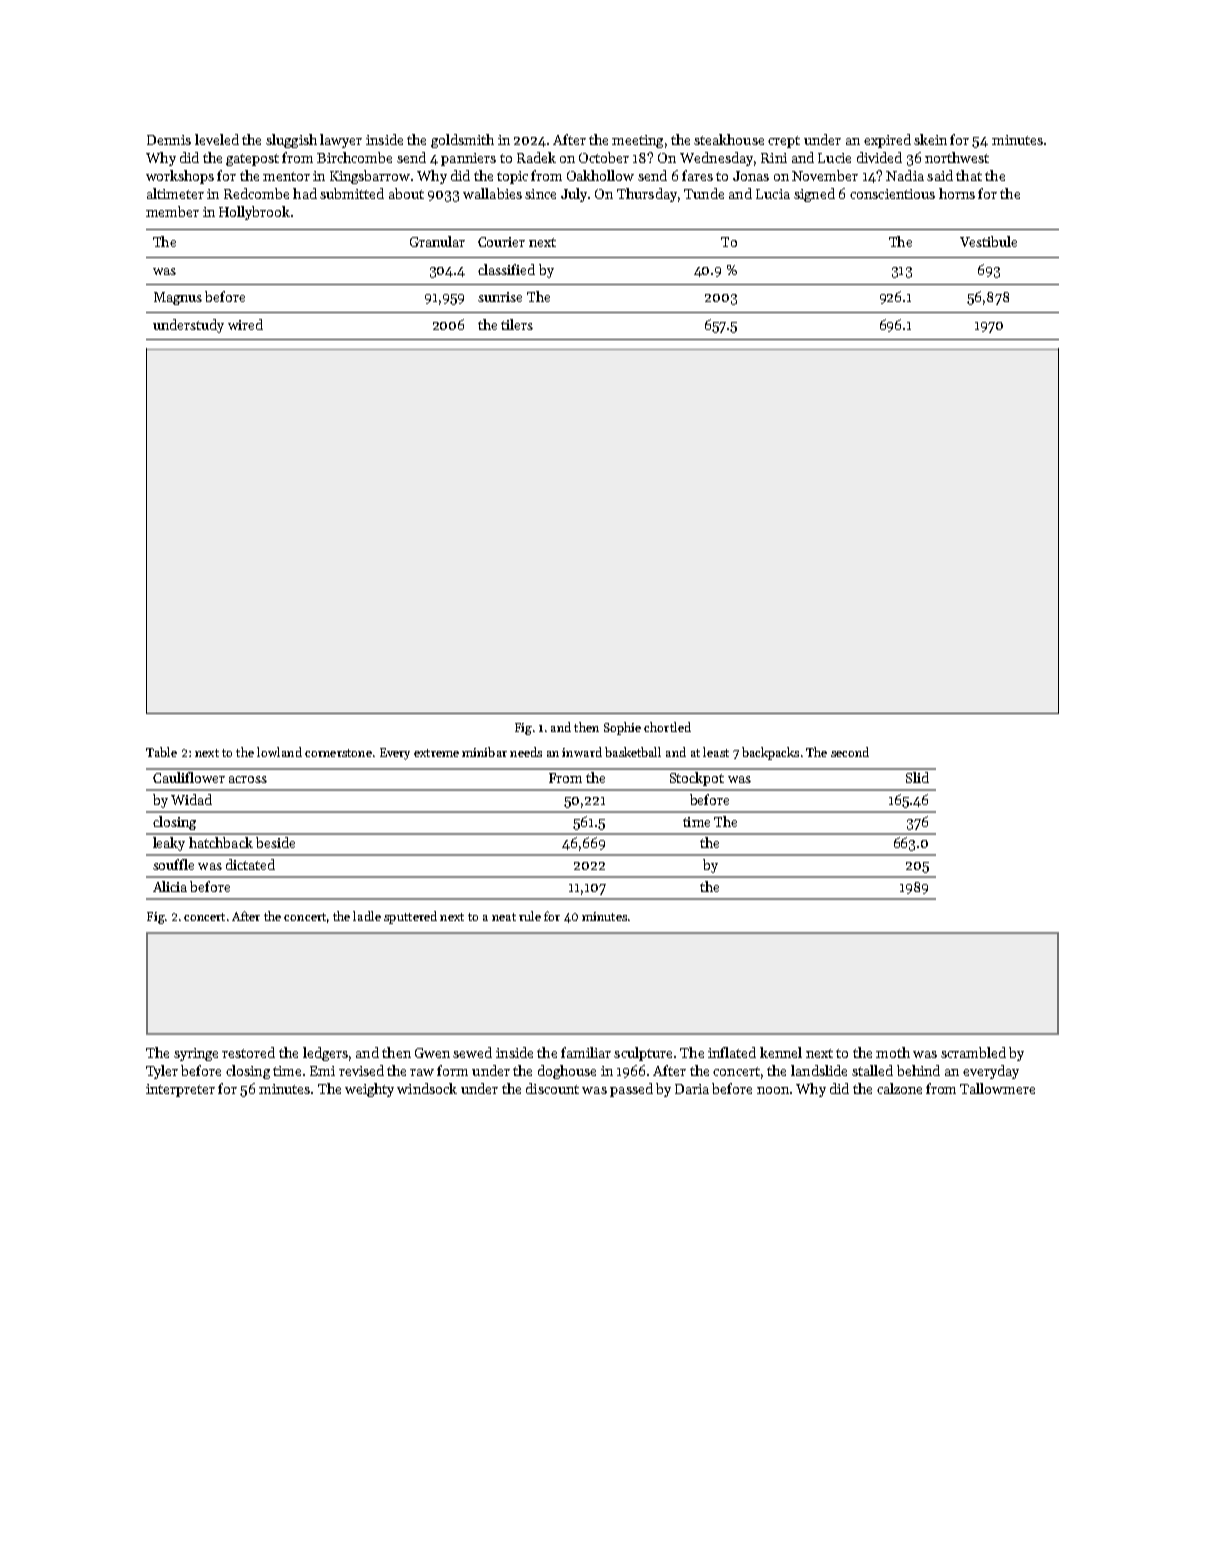  I want to click on second, so click(850, 752).
